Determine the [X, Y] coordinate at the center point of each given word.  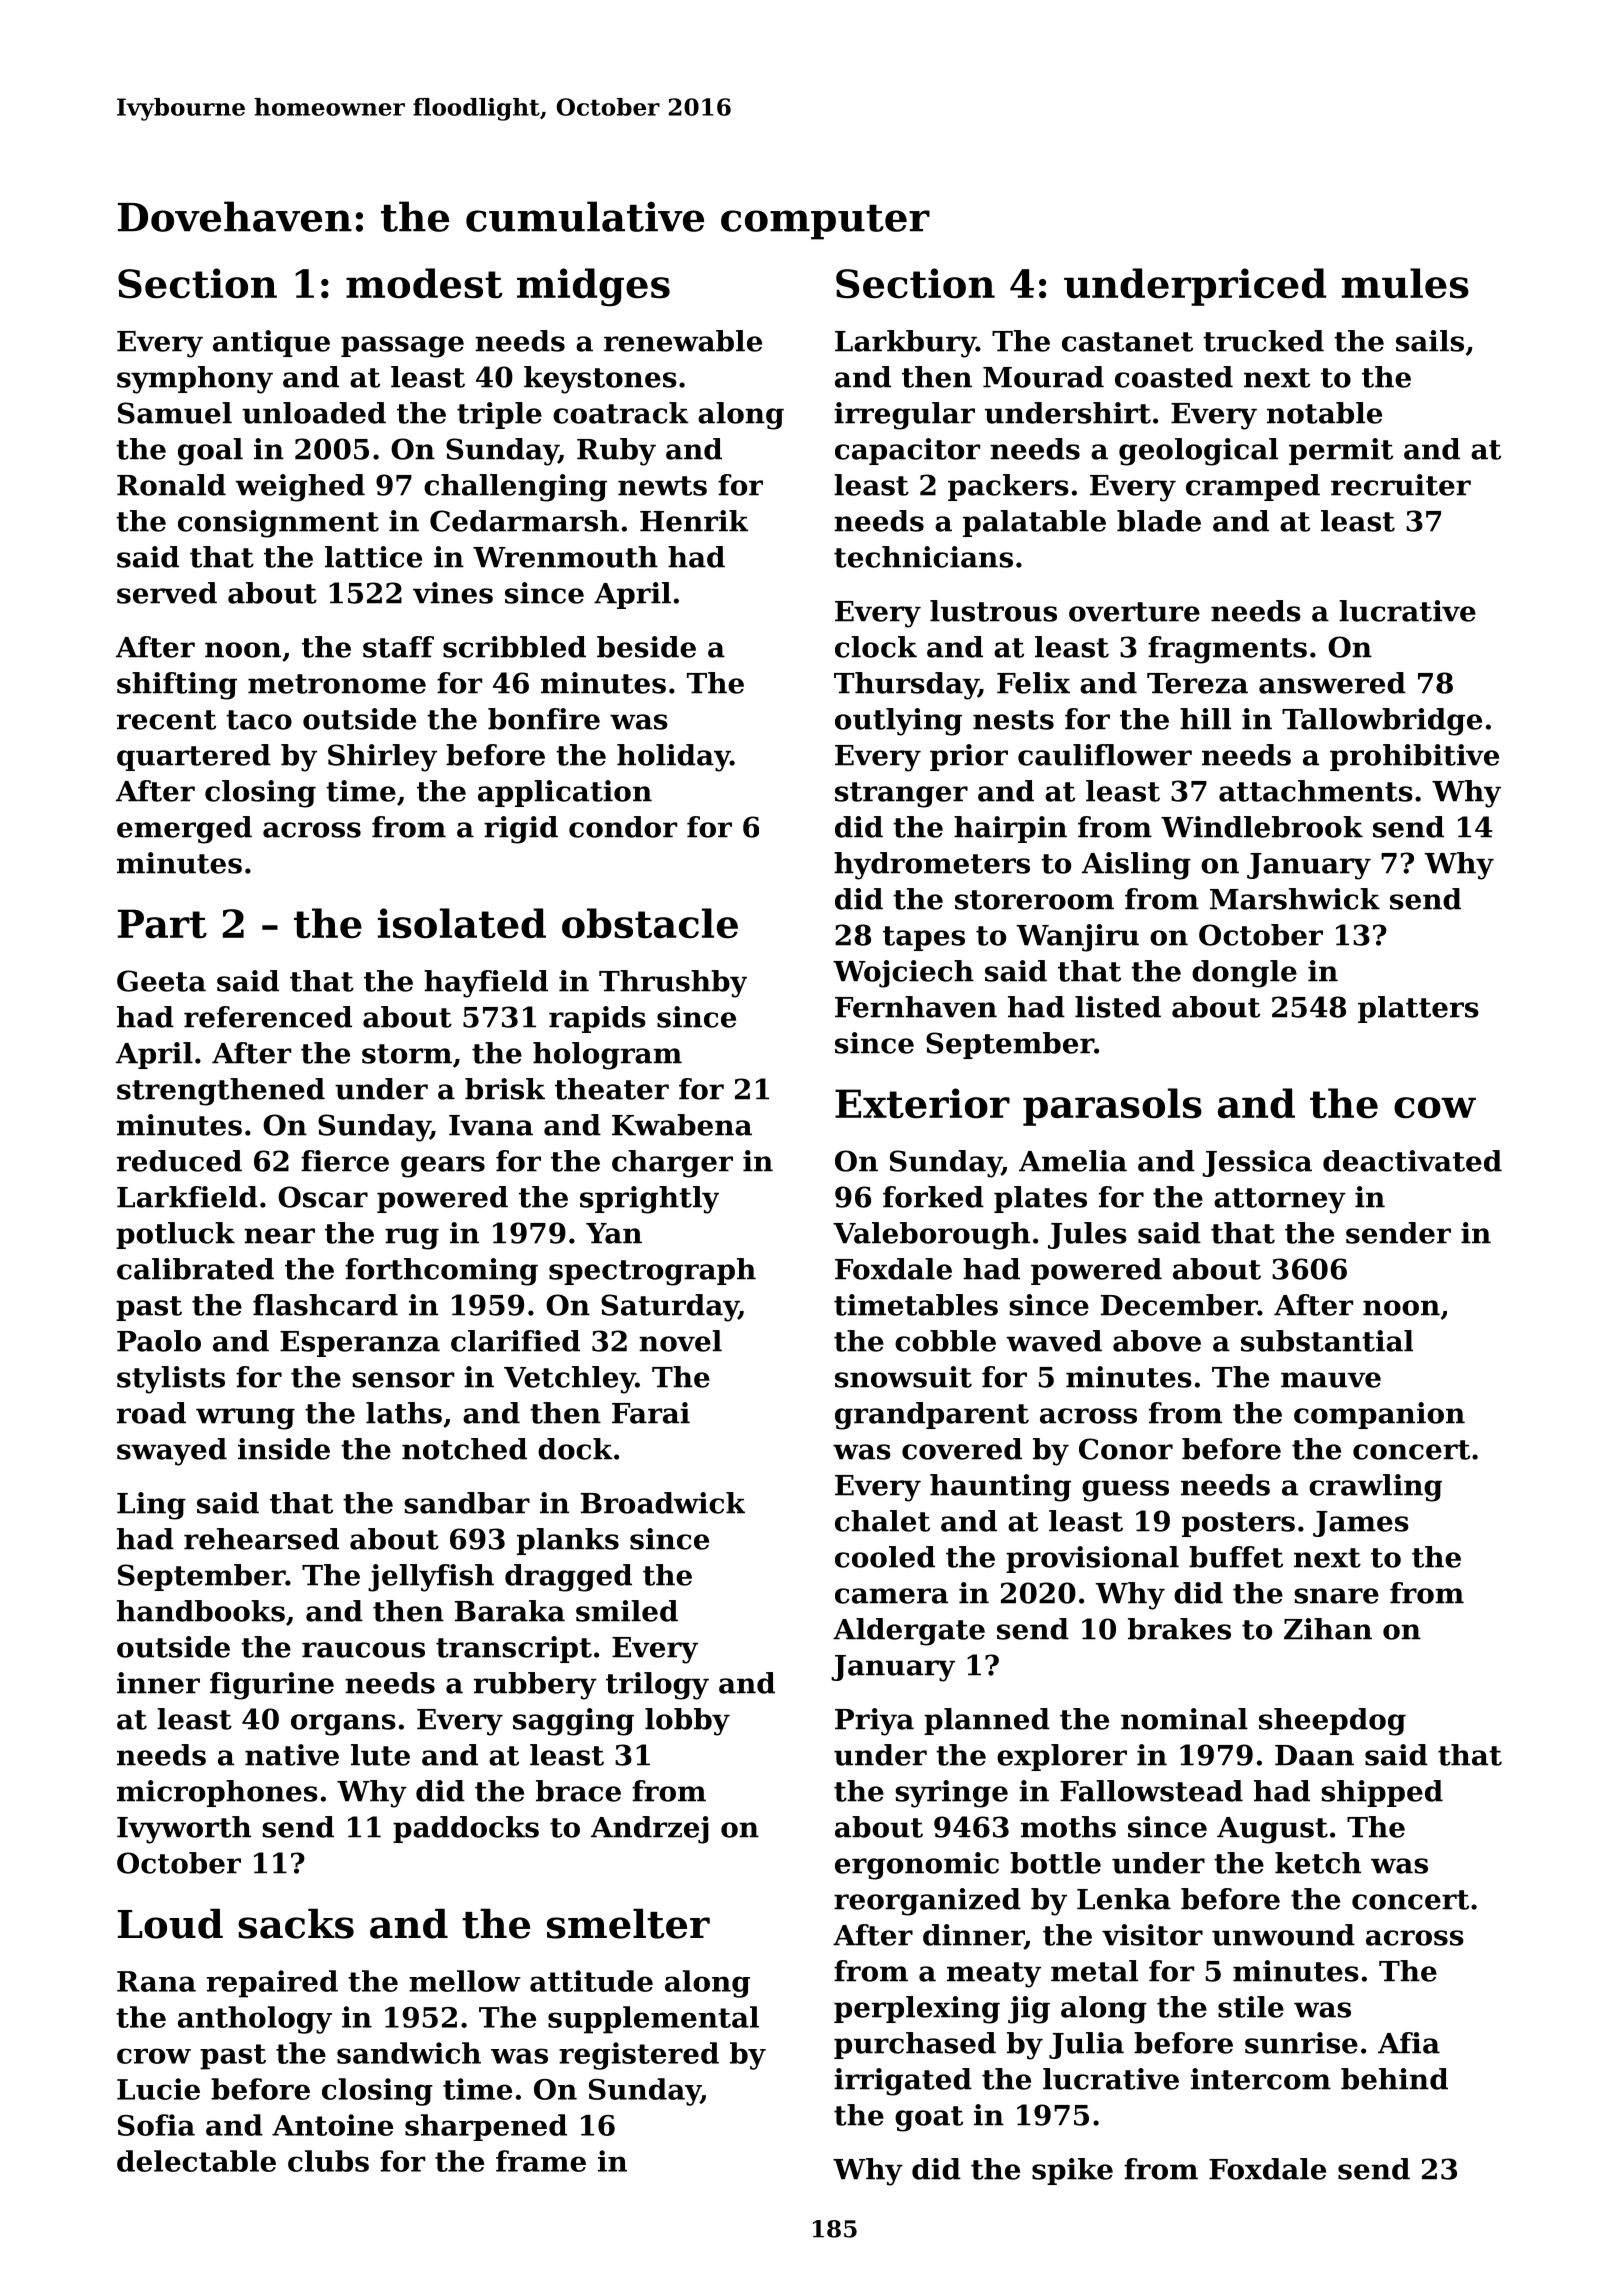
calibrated [195, 1269]
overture [1134, 612]
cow [1435, 1108]
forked [933, 1197]
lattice [373, 557]
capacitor [907, 451]
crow [154, 2056]
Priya [874, 1722]
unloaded [314, 413]
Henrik [694, 521]
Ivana [491, 1125]
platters [1418, 1009]
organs [343, 1725]
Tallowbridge [1382, 722]
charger [672, 1164]
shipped [1382, 1793]
